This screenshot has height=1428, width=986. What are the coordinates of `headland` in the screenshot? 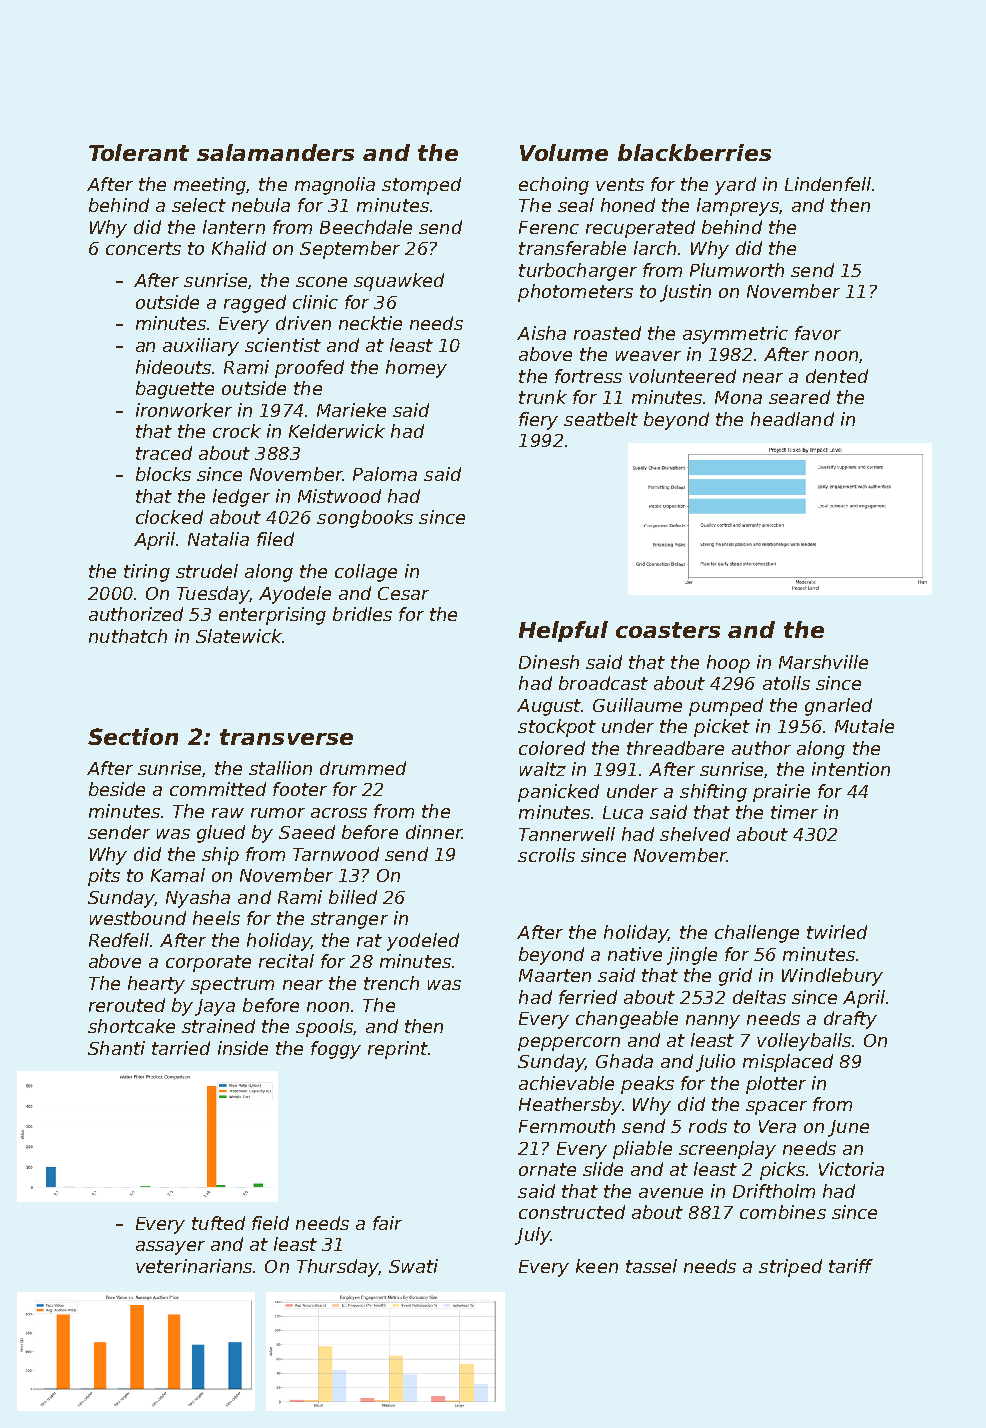 It's located at (792, 419).
